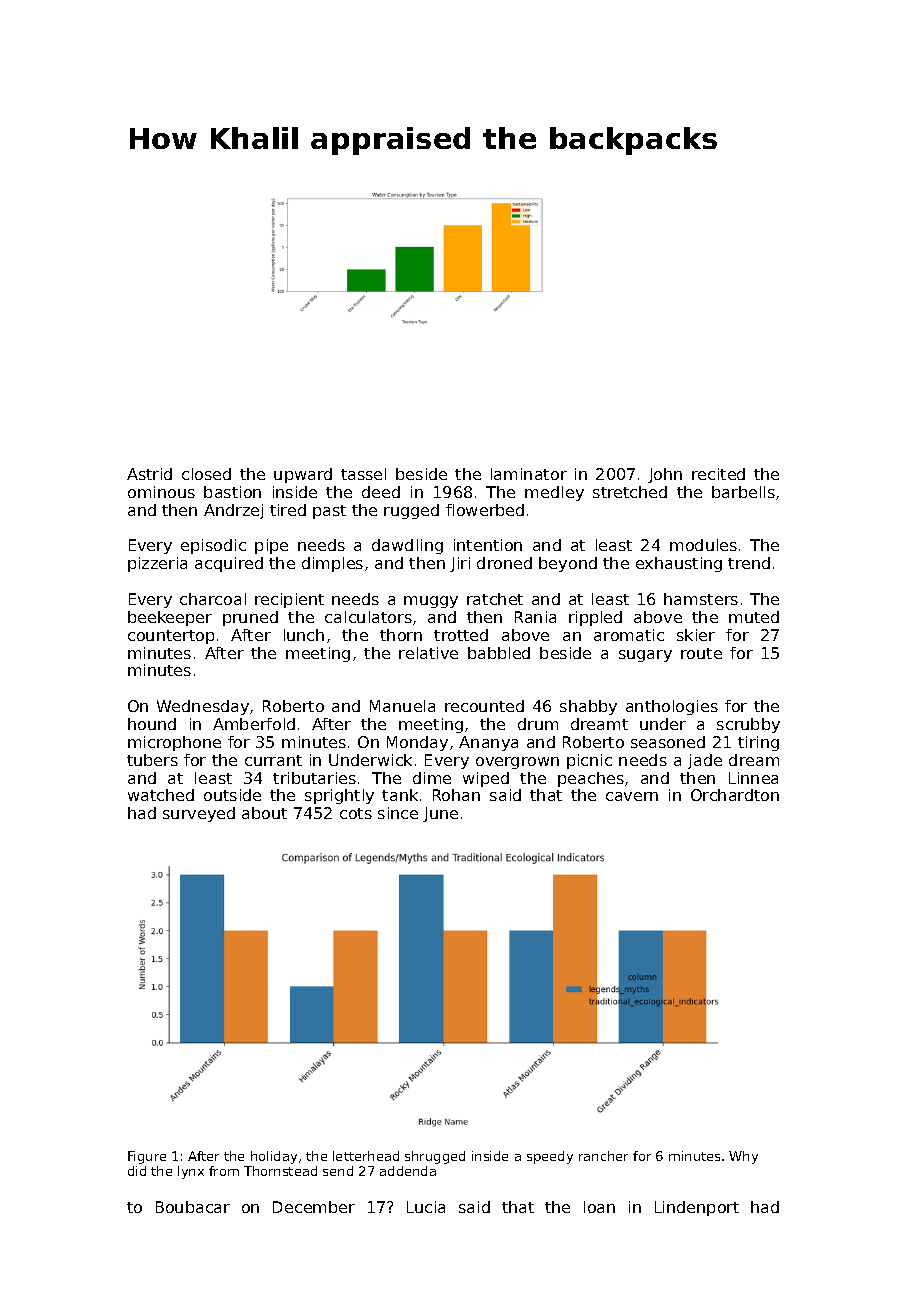  Describe the element at coordinates (629, 635) in the screenshot. I see `aromatic` at that location.
